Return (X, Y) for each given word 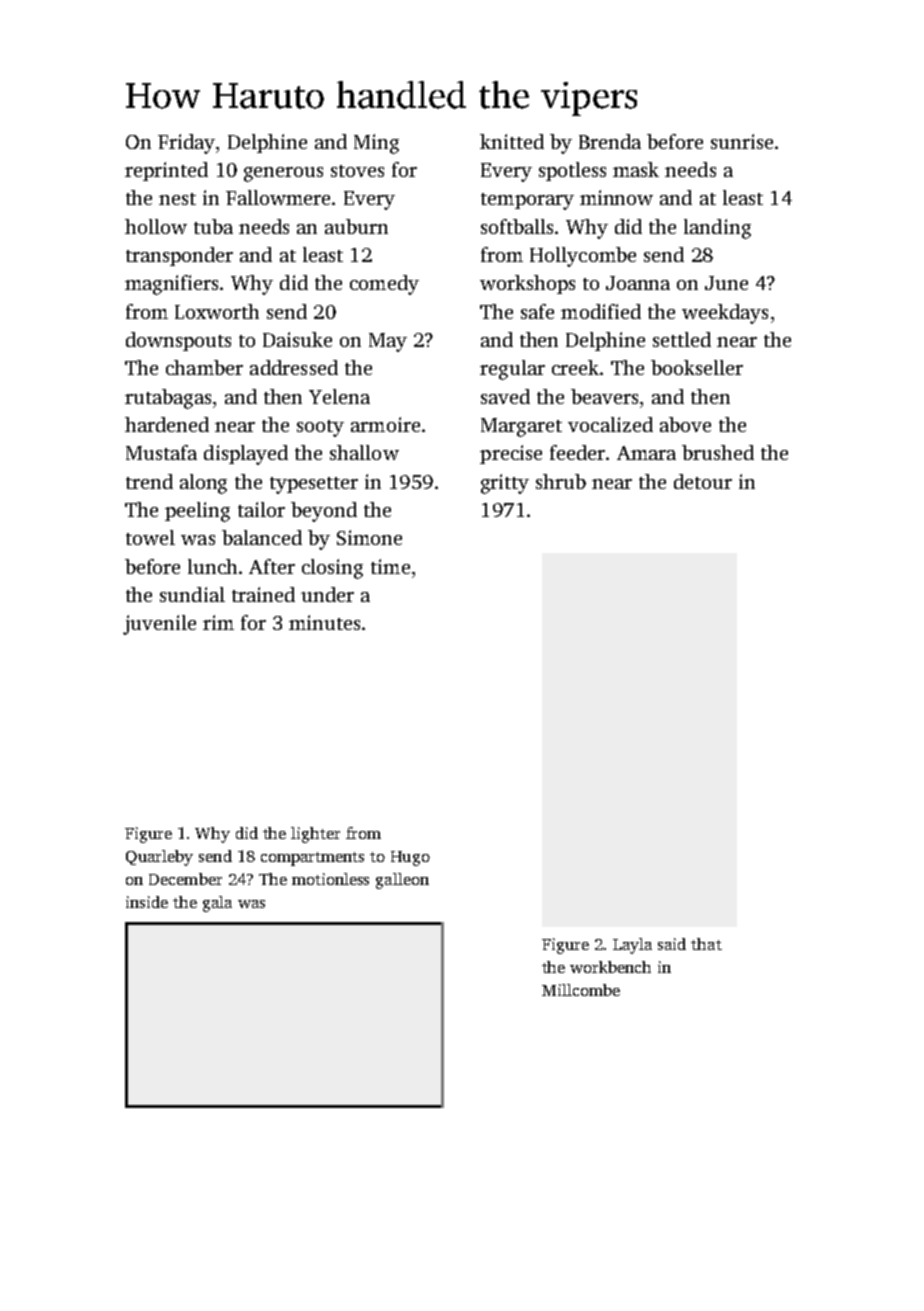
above (685, 424)
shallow (364, 452)
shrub (561, 481)
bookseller (697, 367)
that (706, 944)
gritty (505, 484)
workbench (610, 967)
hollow (156, 226)
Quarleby (159, 858)
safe (537, 311)
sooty (320, 428)
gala (217, 904)
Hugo (410, 858)
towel (150, 537)
